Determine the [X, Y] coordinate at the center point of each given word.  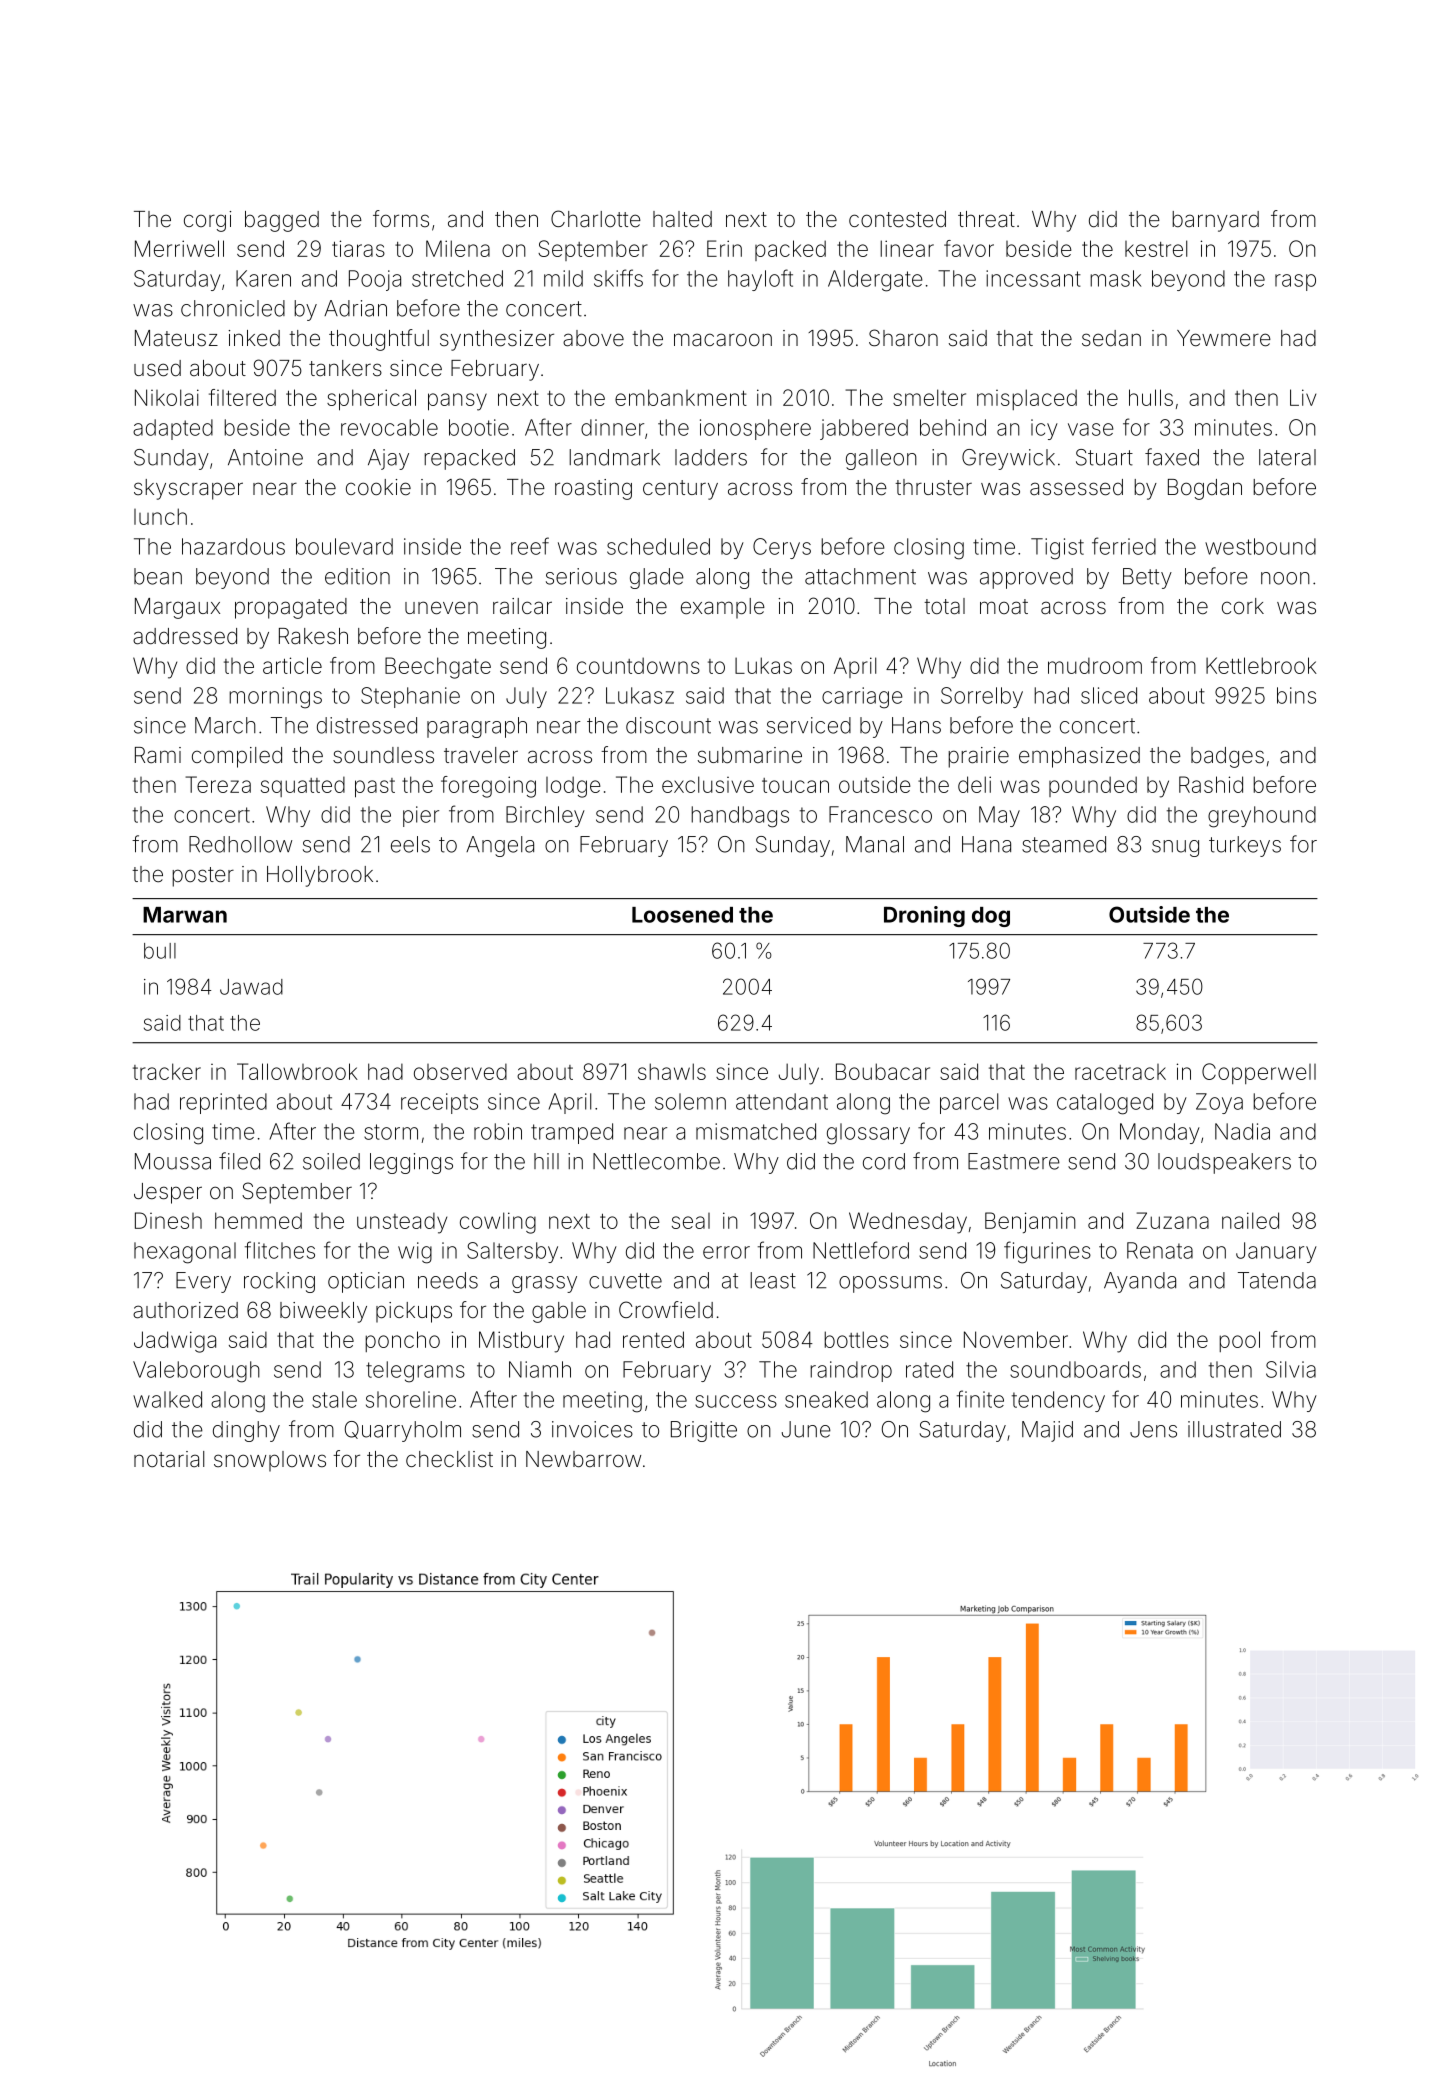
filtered [242, 397]
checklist [449, 1459]
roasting [593, 489]
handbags [740, 817]
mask [1115, 278]
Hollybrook [320, 876]
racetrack [1120, 1072]
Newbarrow [583, 1459]
